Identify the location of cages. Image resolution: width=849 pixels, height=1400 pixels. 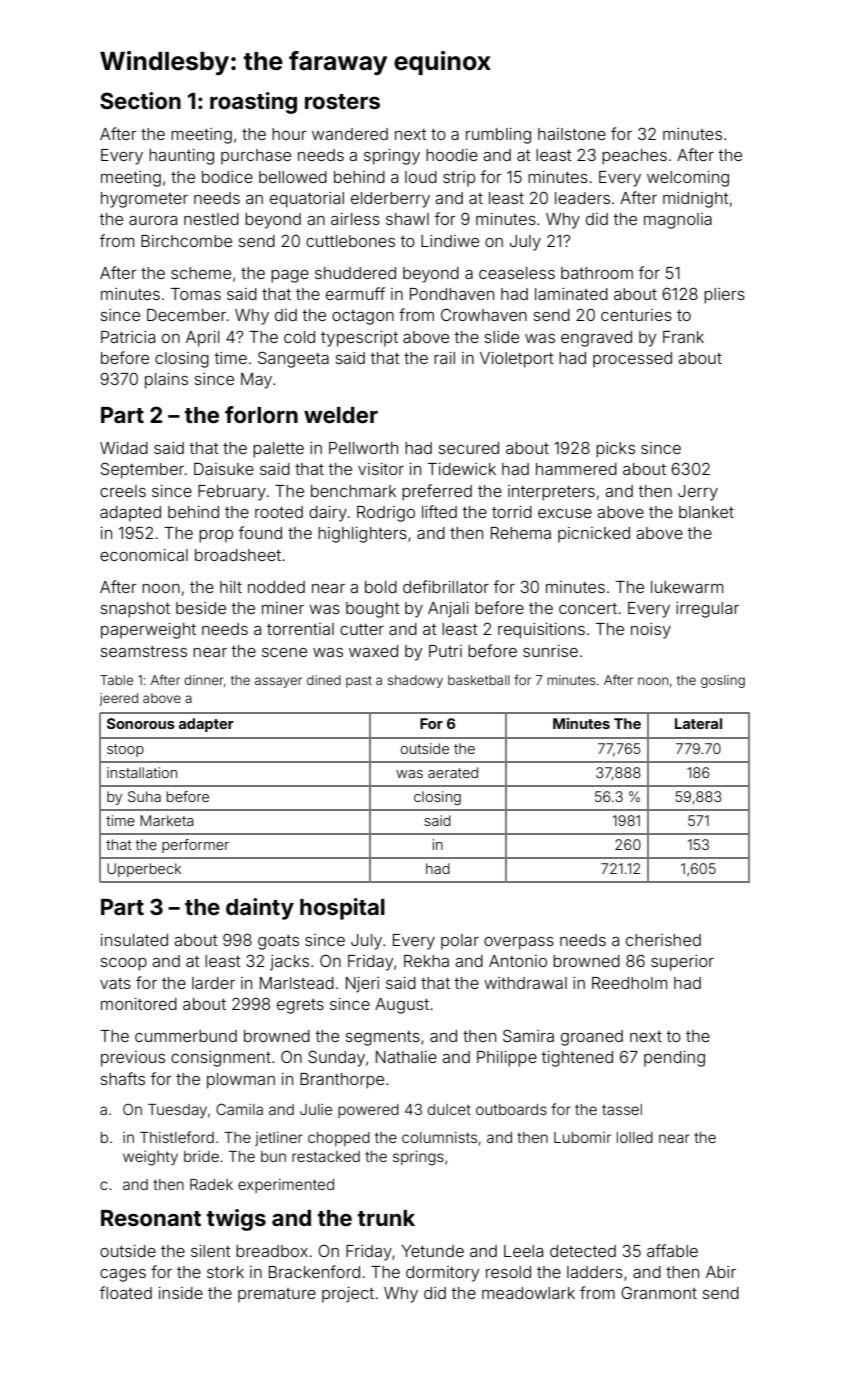
(123, 1275).
